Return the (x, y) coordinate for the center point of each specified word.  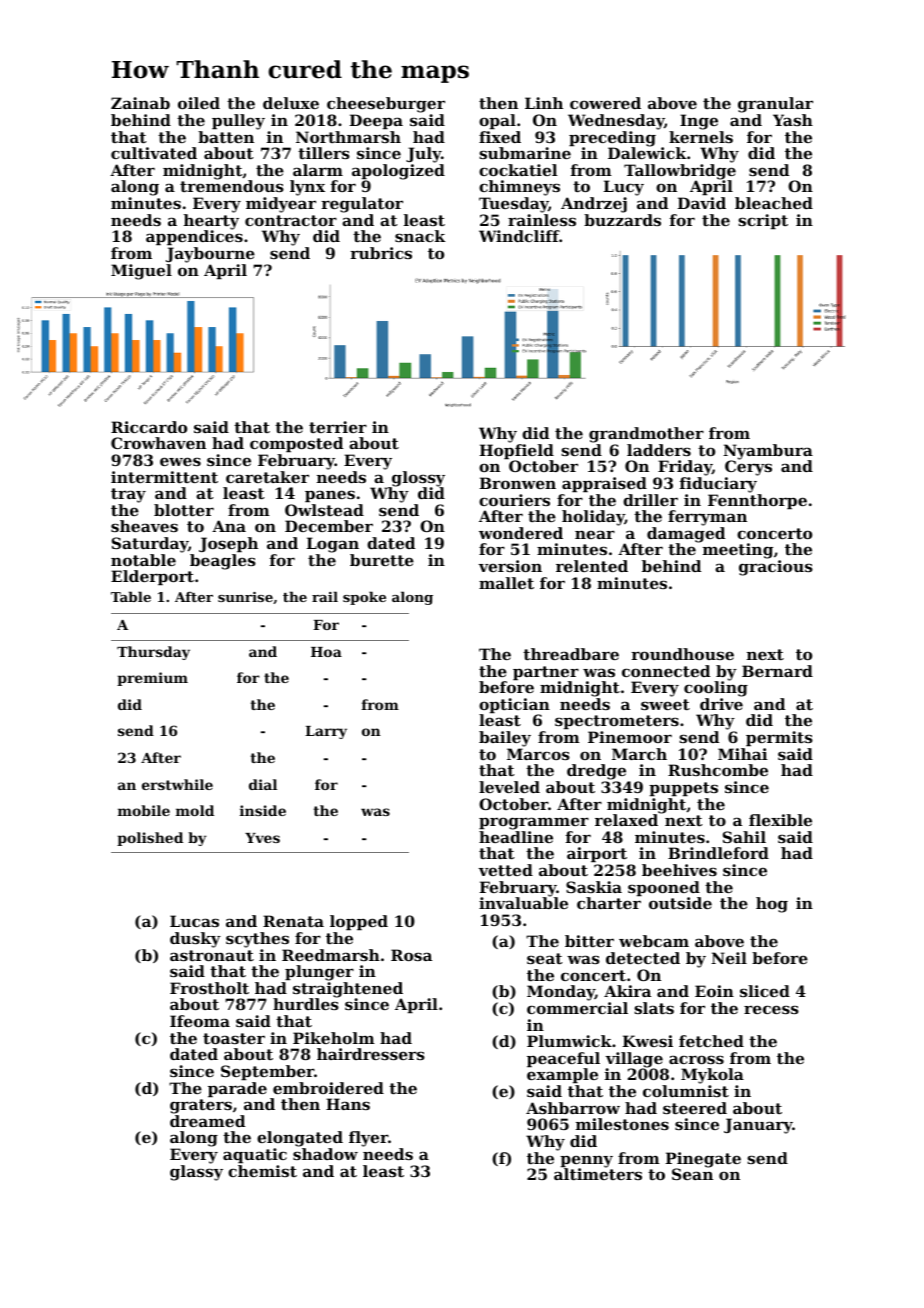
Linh (544, 103)
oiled (199, 103)
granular (775, 105)
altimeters (598, 1174)
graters (201, 1106)
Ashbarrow (573, 1108)
